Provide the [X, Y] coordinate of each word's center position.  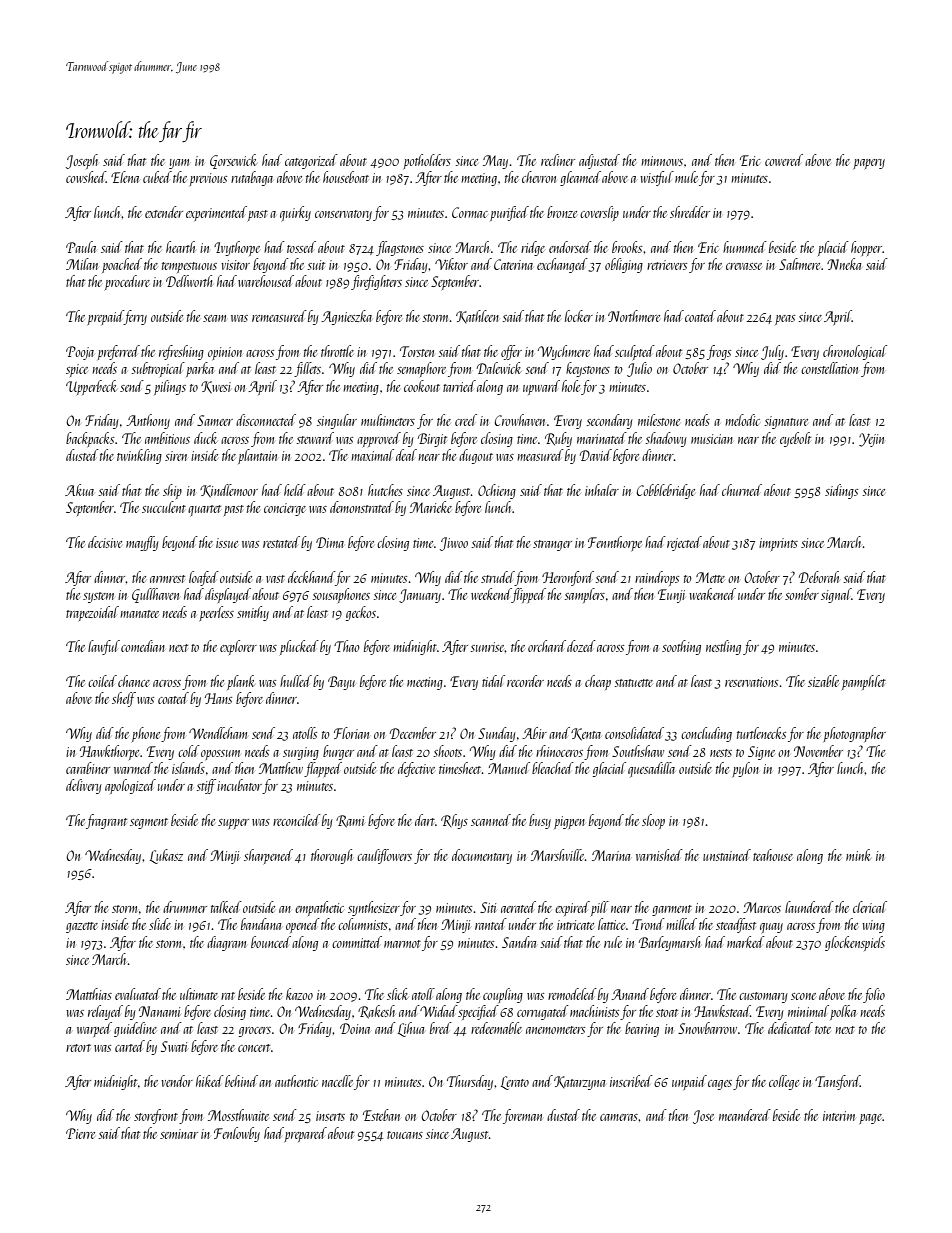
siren [176, 456]
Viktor [451, 264]
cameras [619, 1117]
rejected [684, 543]
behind [241, 1081]
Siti [488, 907]
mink [858, 855]
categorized [311, 161]
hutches [385, 490]
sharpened [268, 856]
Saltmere [799, 264]
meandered [745, 1115]
